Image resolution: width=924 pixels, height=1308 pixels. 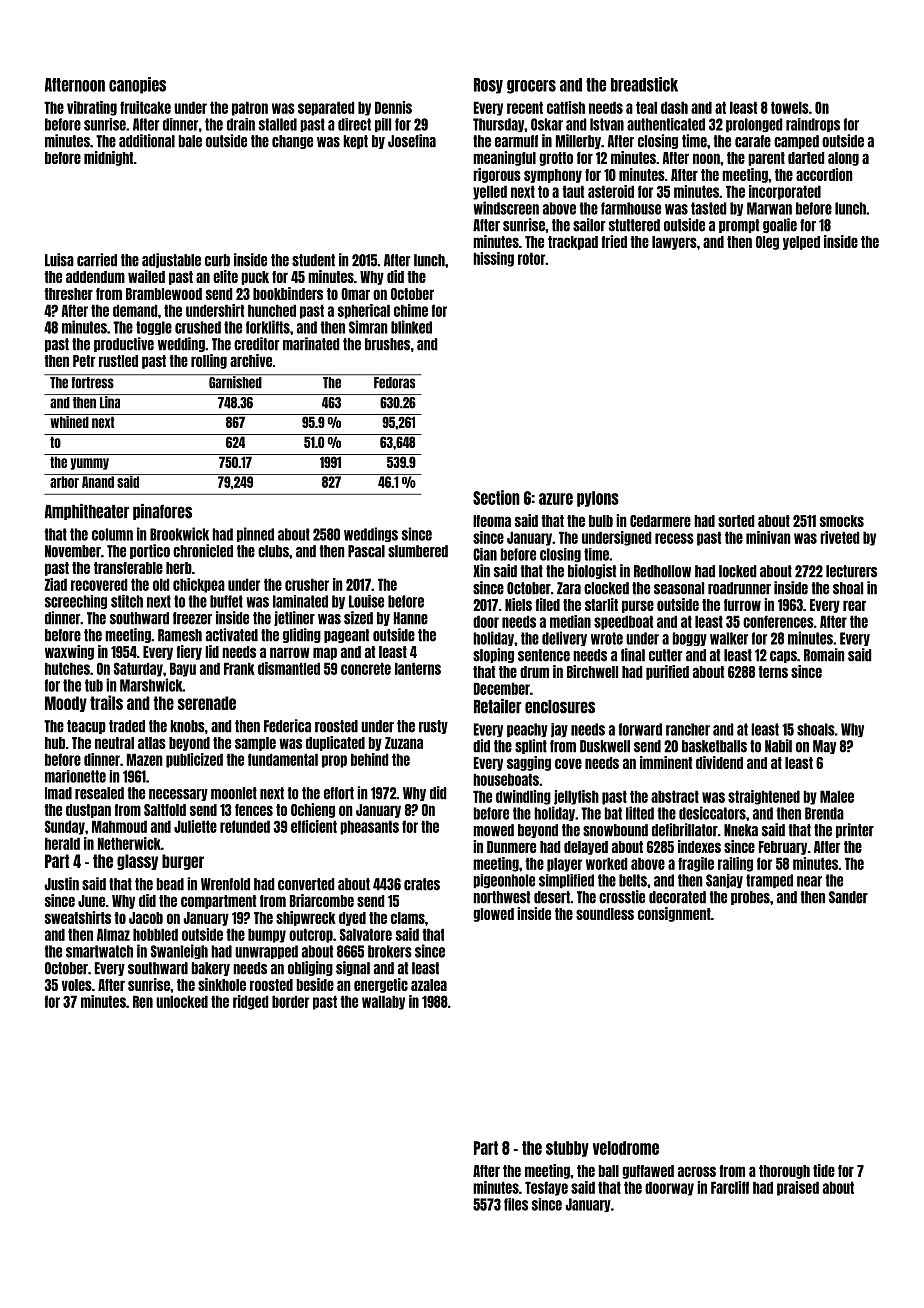 I want to click on files, so click(x=516, y=1204).
